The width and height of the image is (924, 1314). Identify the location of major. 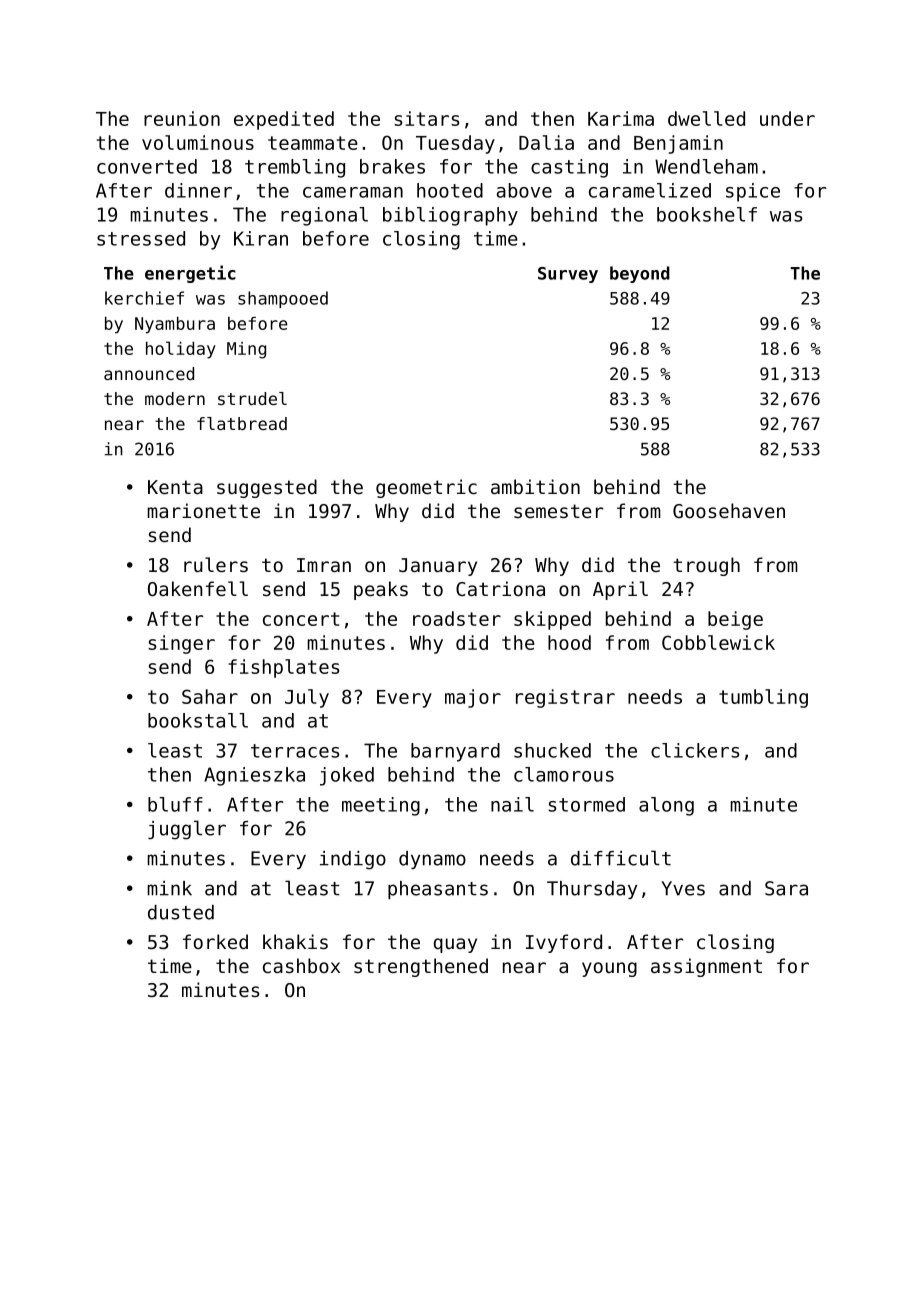
(473, 698).
